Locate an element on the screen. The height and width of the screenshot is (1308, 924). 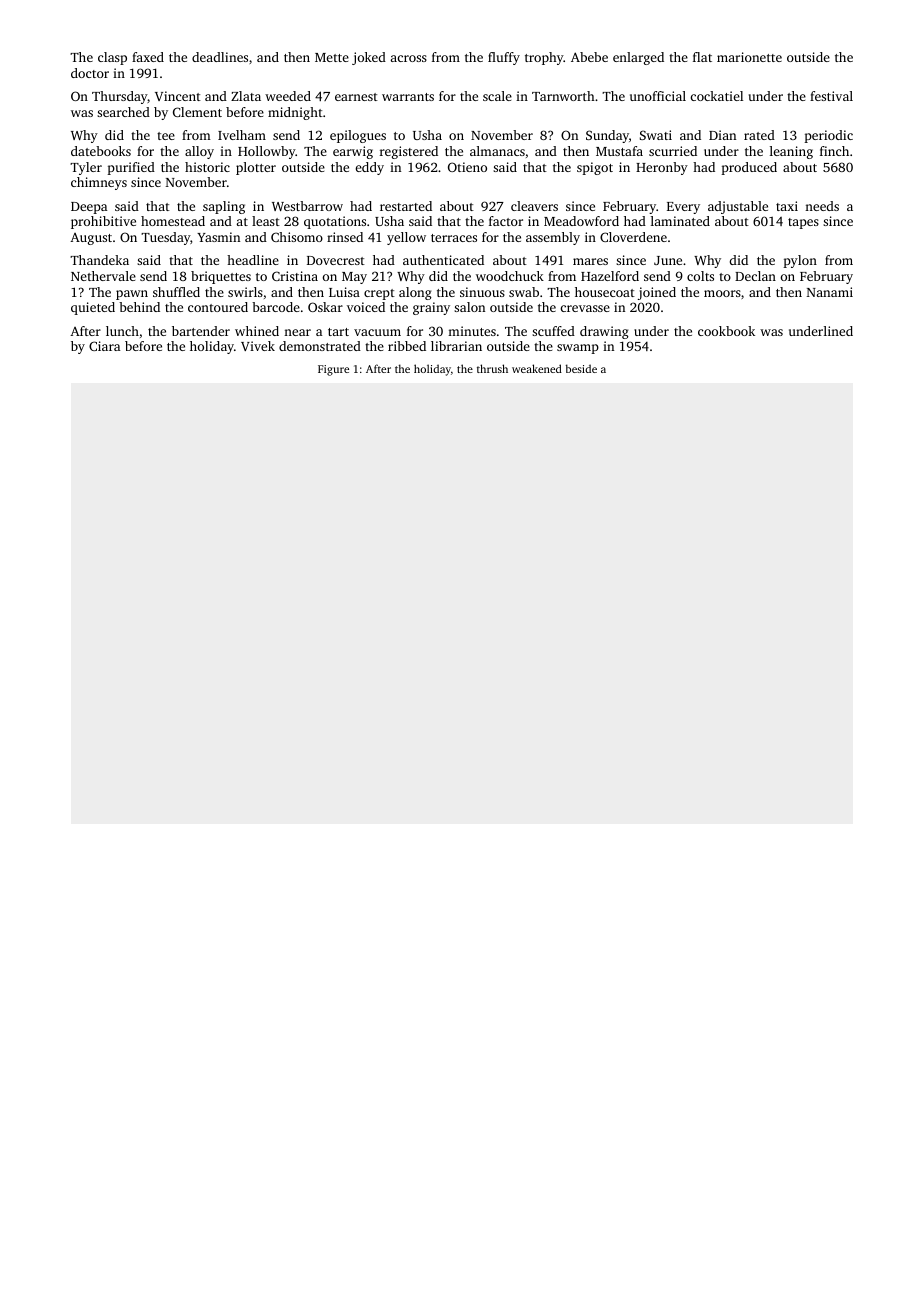
earwig is located at coordinates (353, 152).
